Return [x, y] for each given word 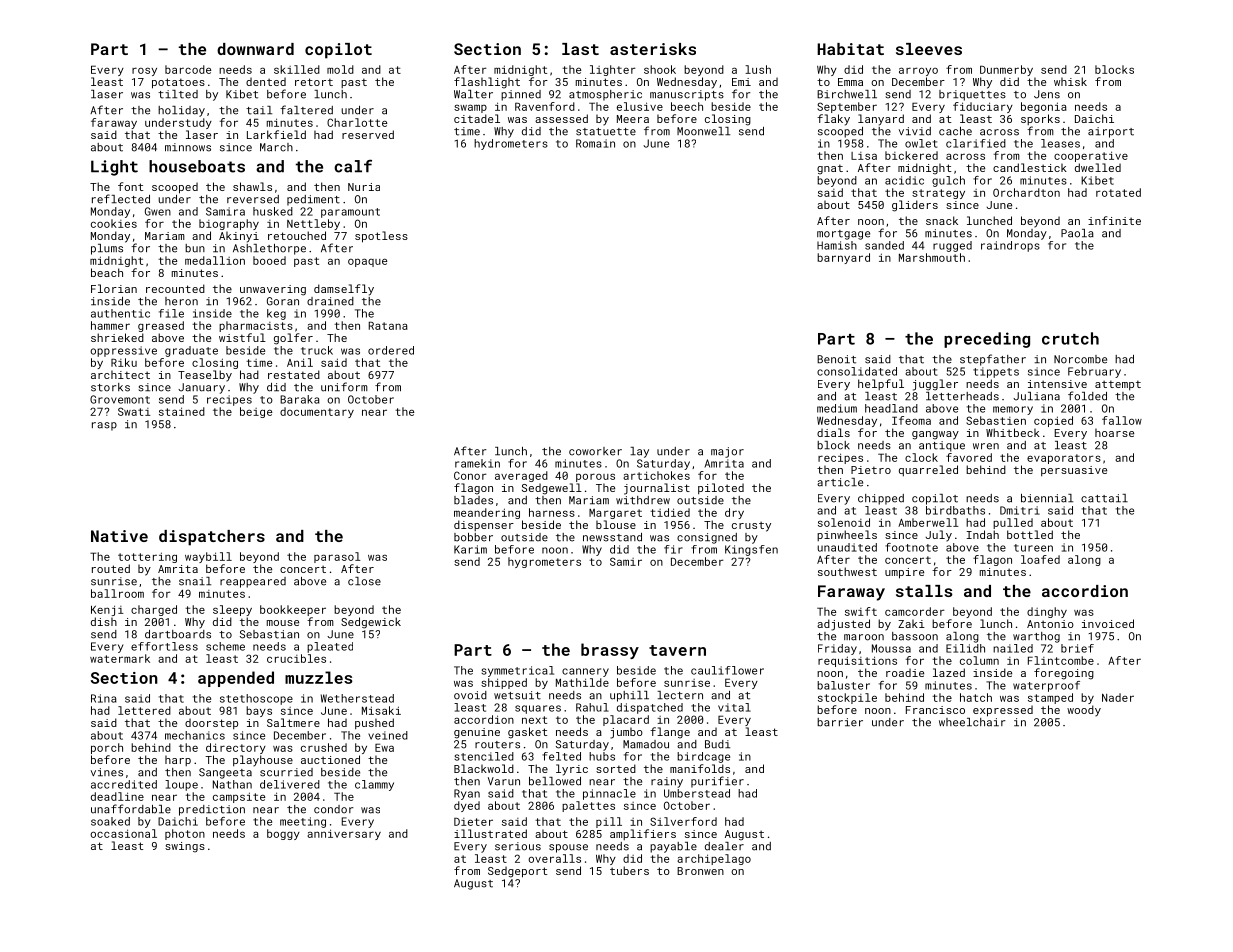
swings [185, 847]
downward [255, 49]
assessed [561, 118]
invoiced [1108, 623]
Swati [134, 411]
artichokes [656, 475]
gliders [915, 206]
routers [497, 745]
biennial [1047, 498]
